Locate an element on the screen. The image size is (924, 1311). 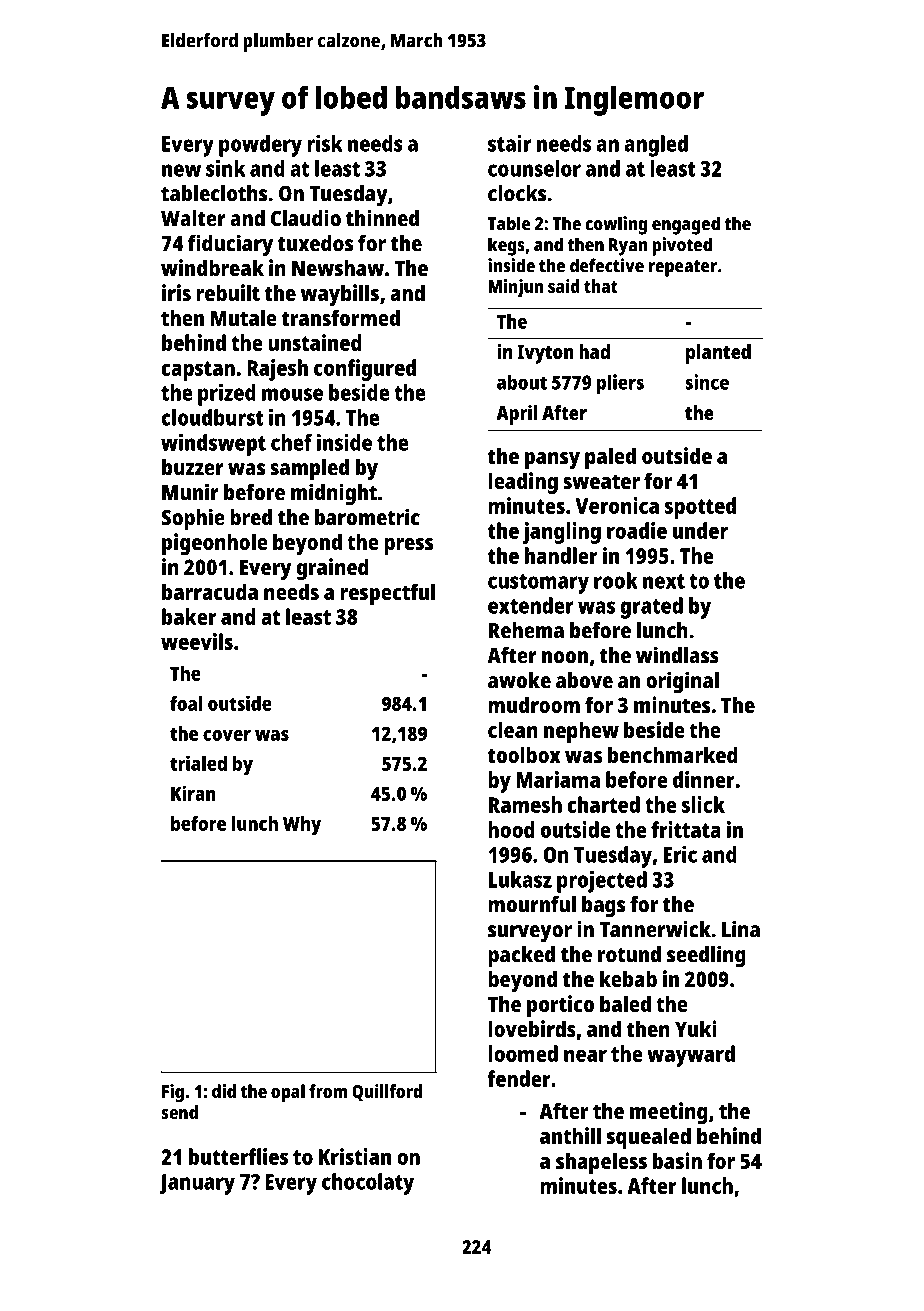
slick is located at coordinates (703, 804).
